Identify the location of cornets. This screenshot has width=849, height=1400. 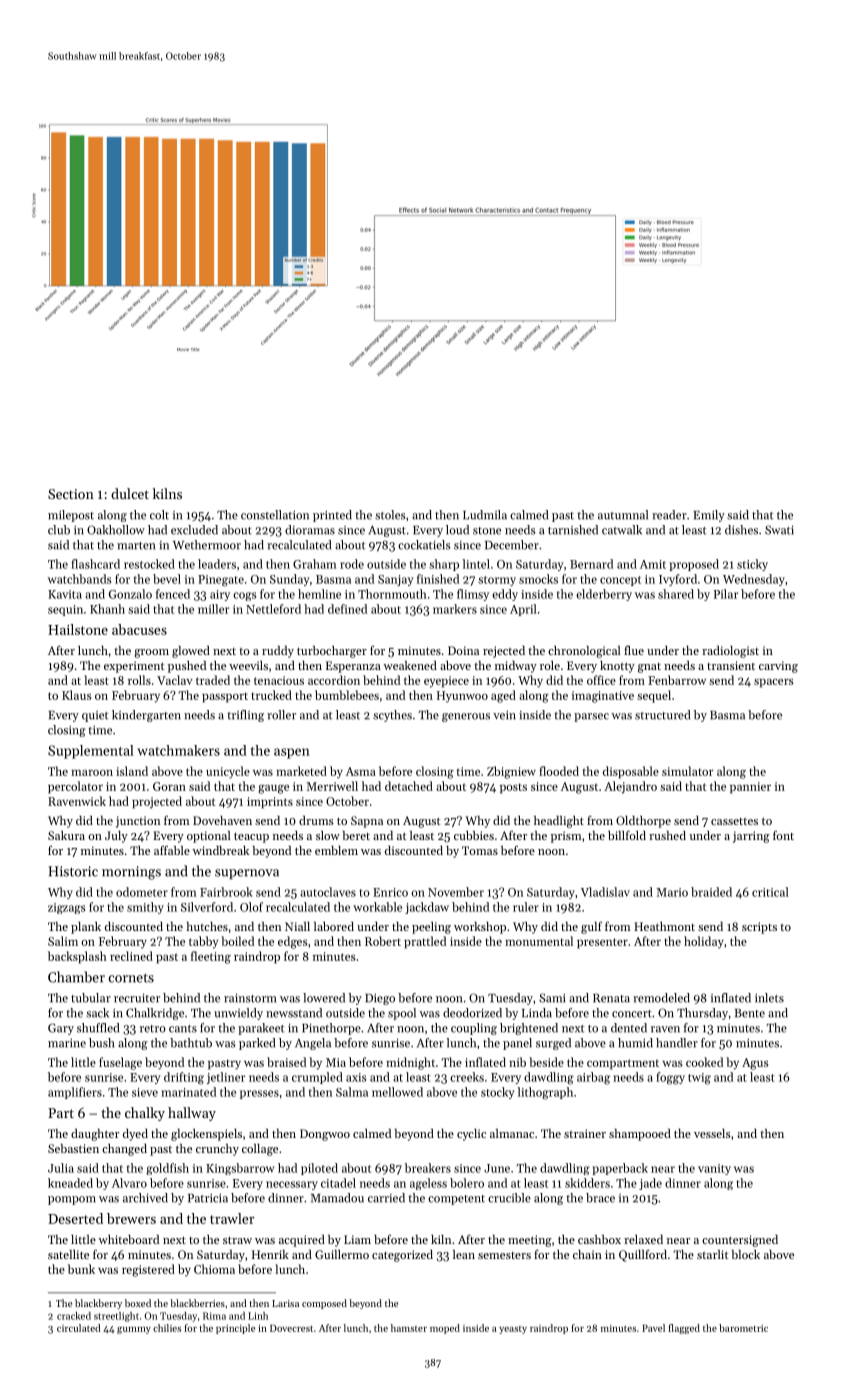
(131, 978).
